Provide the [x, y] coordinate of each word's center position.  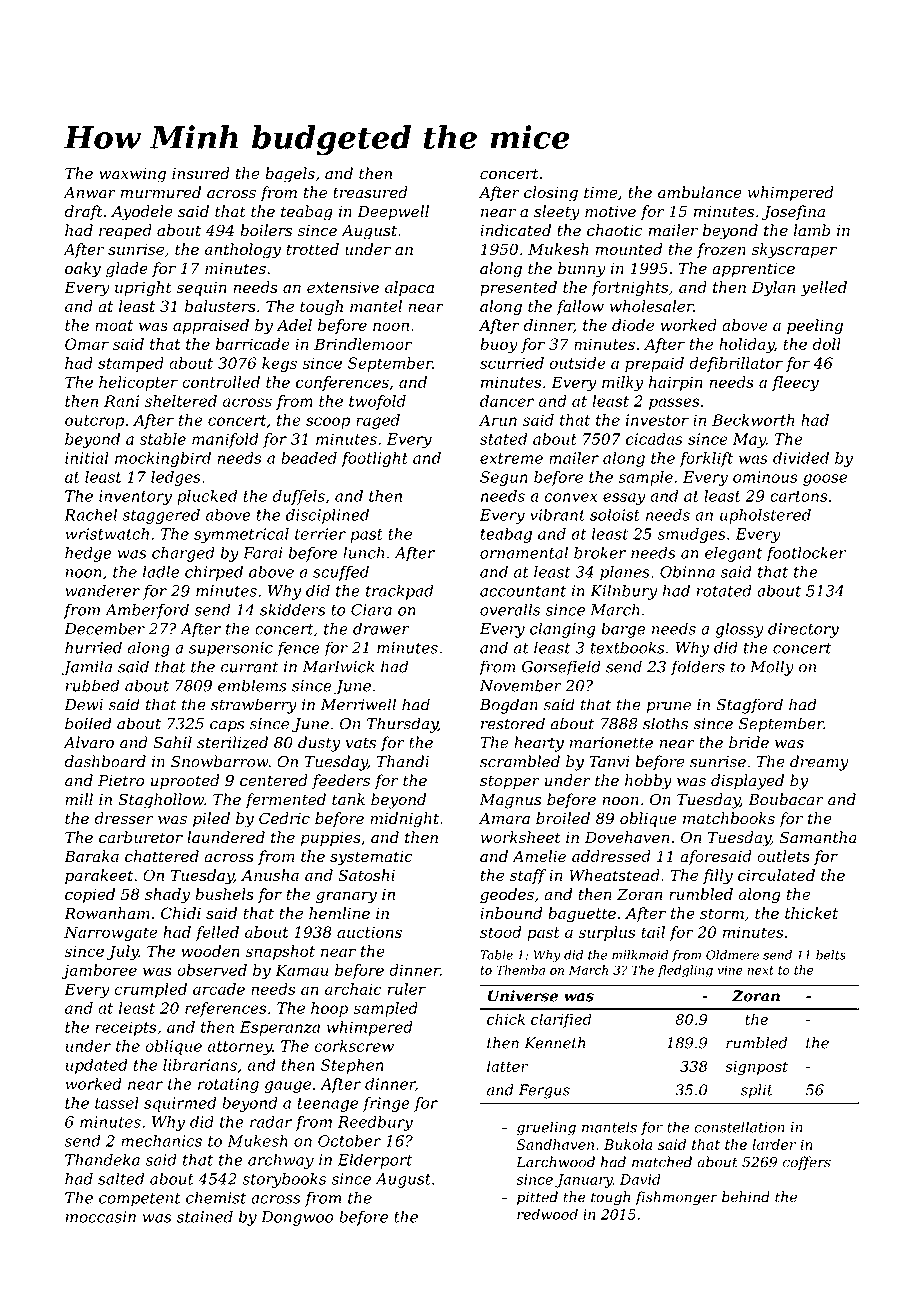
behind [746, 1197]
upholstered [765, 516]
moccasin [100, 1217]
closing [551, 194]
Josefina [793, 212]
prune [668, 708]
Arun [498, 420]
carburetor [141, 837]
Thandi [403, 761]
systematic [371, 858]
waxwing [132, 175]
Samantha [818, 837]
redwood [547, 1214]
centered [274, 780]
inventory [135, 497]
